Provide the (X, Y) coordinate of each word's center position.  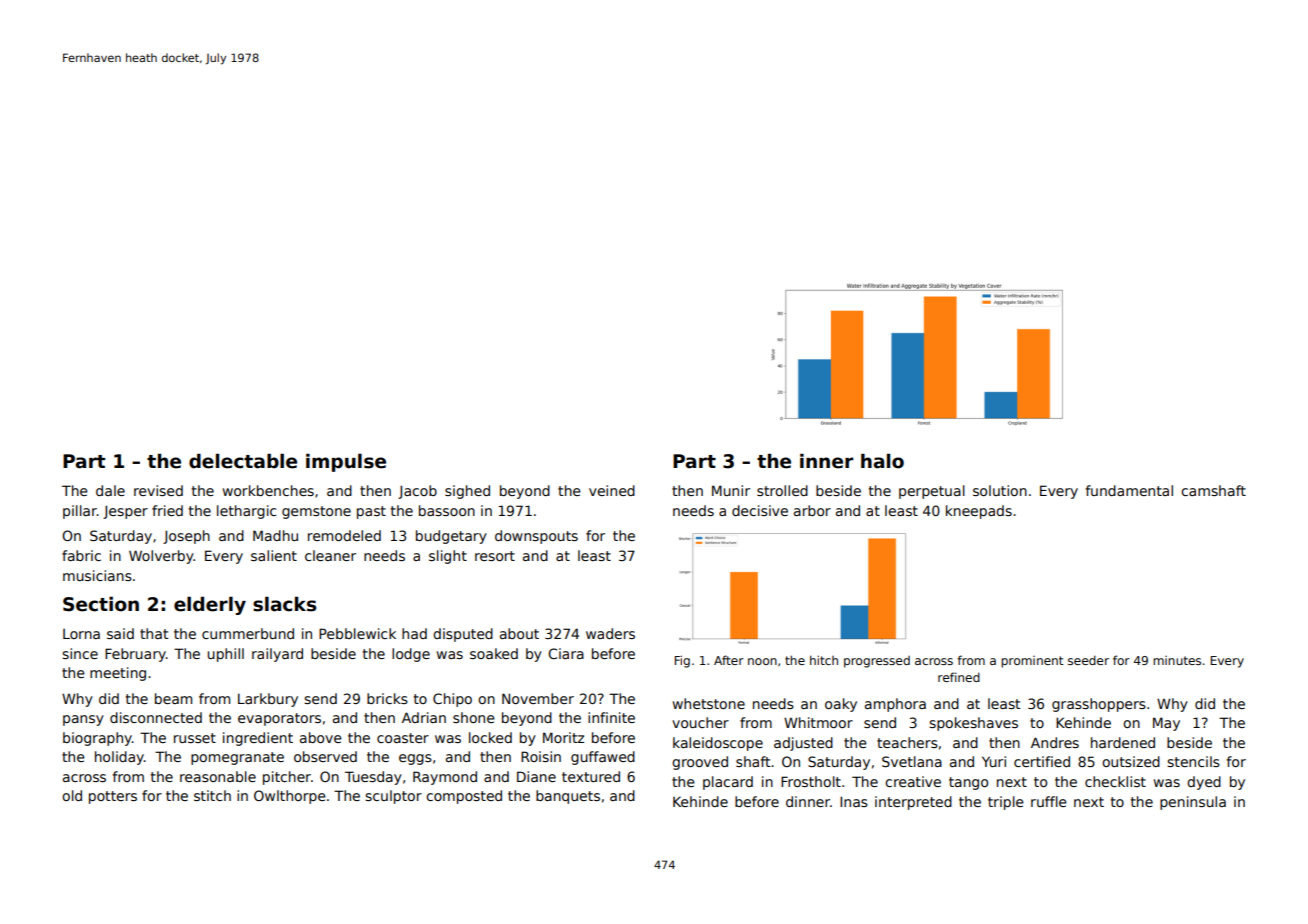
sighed (467, 492)
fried (167, 510)
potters (113, 797)
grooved (700, 763)
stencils (1193, 761)
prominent (1032, 662)
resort (495, 556)
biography (97, 739)
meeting (118, 674)
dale (110, 490)
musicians (97, 575)
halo (882, 461)
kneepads (979, 512)
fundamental (1129, 490)
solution (1000, 490)
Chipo (452, 700)
